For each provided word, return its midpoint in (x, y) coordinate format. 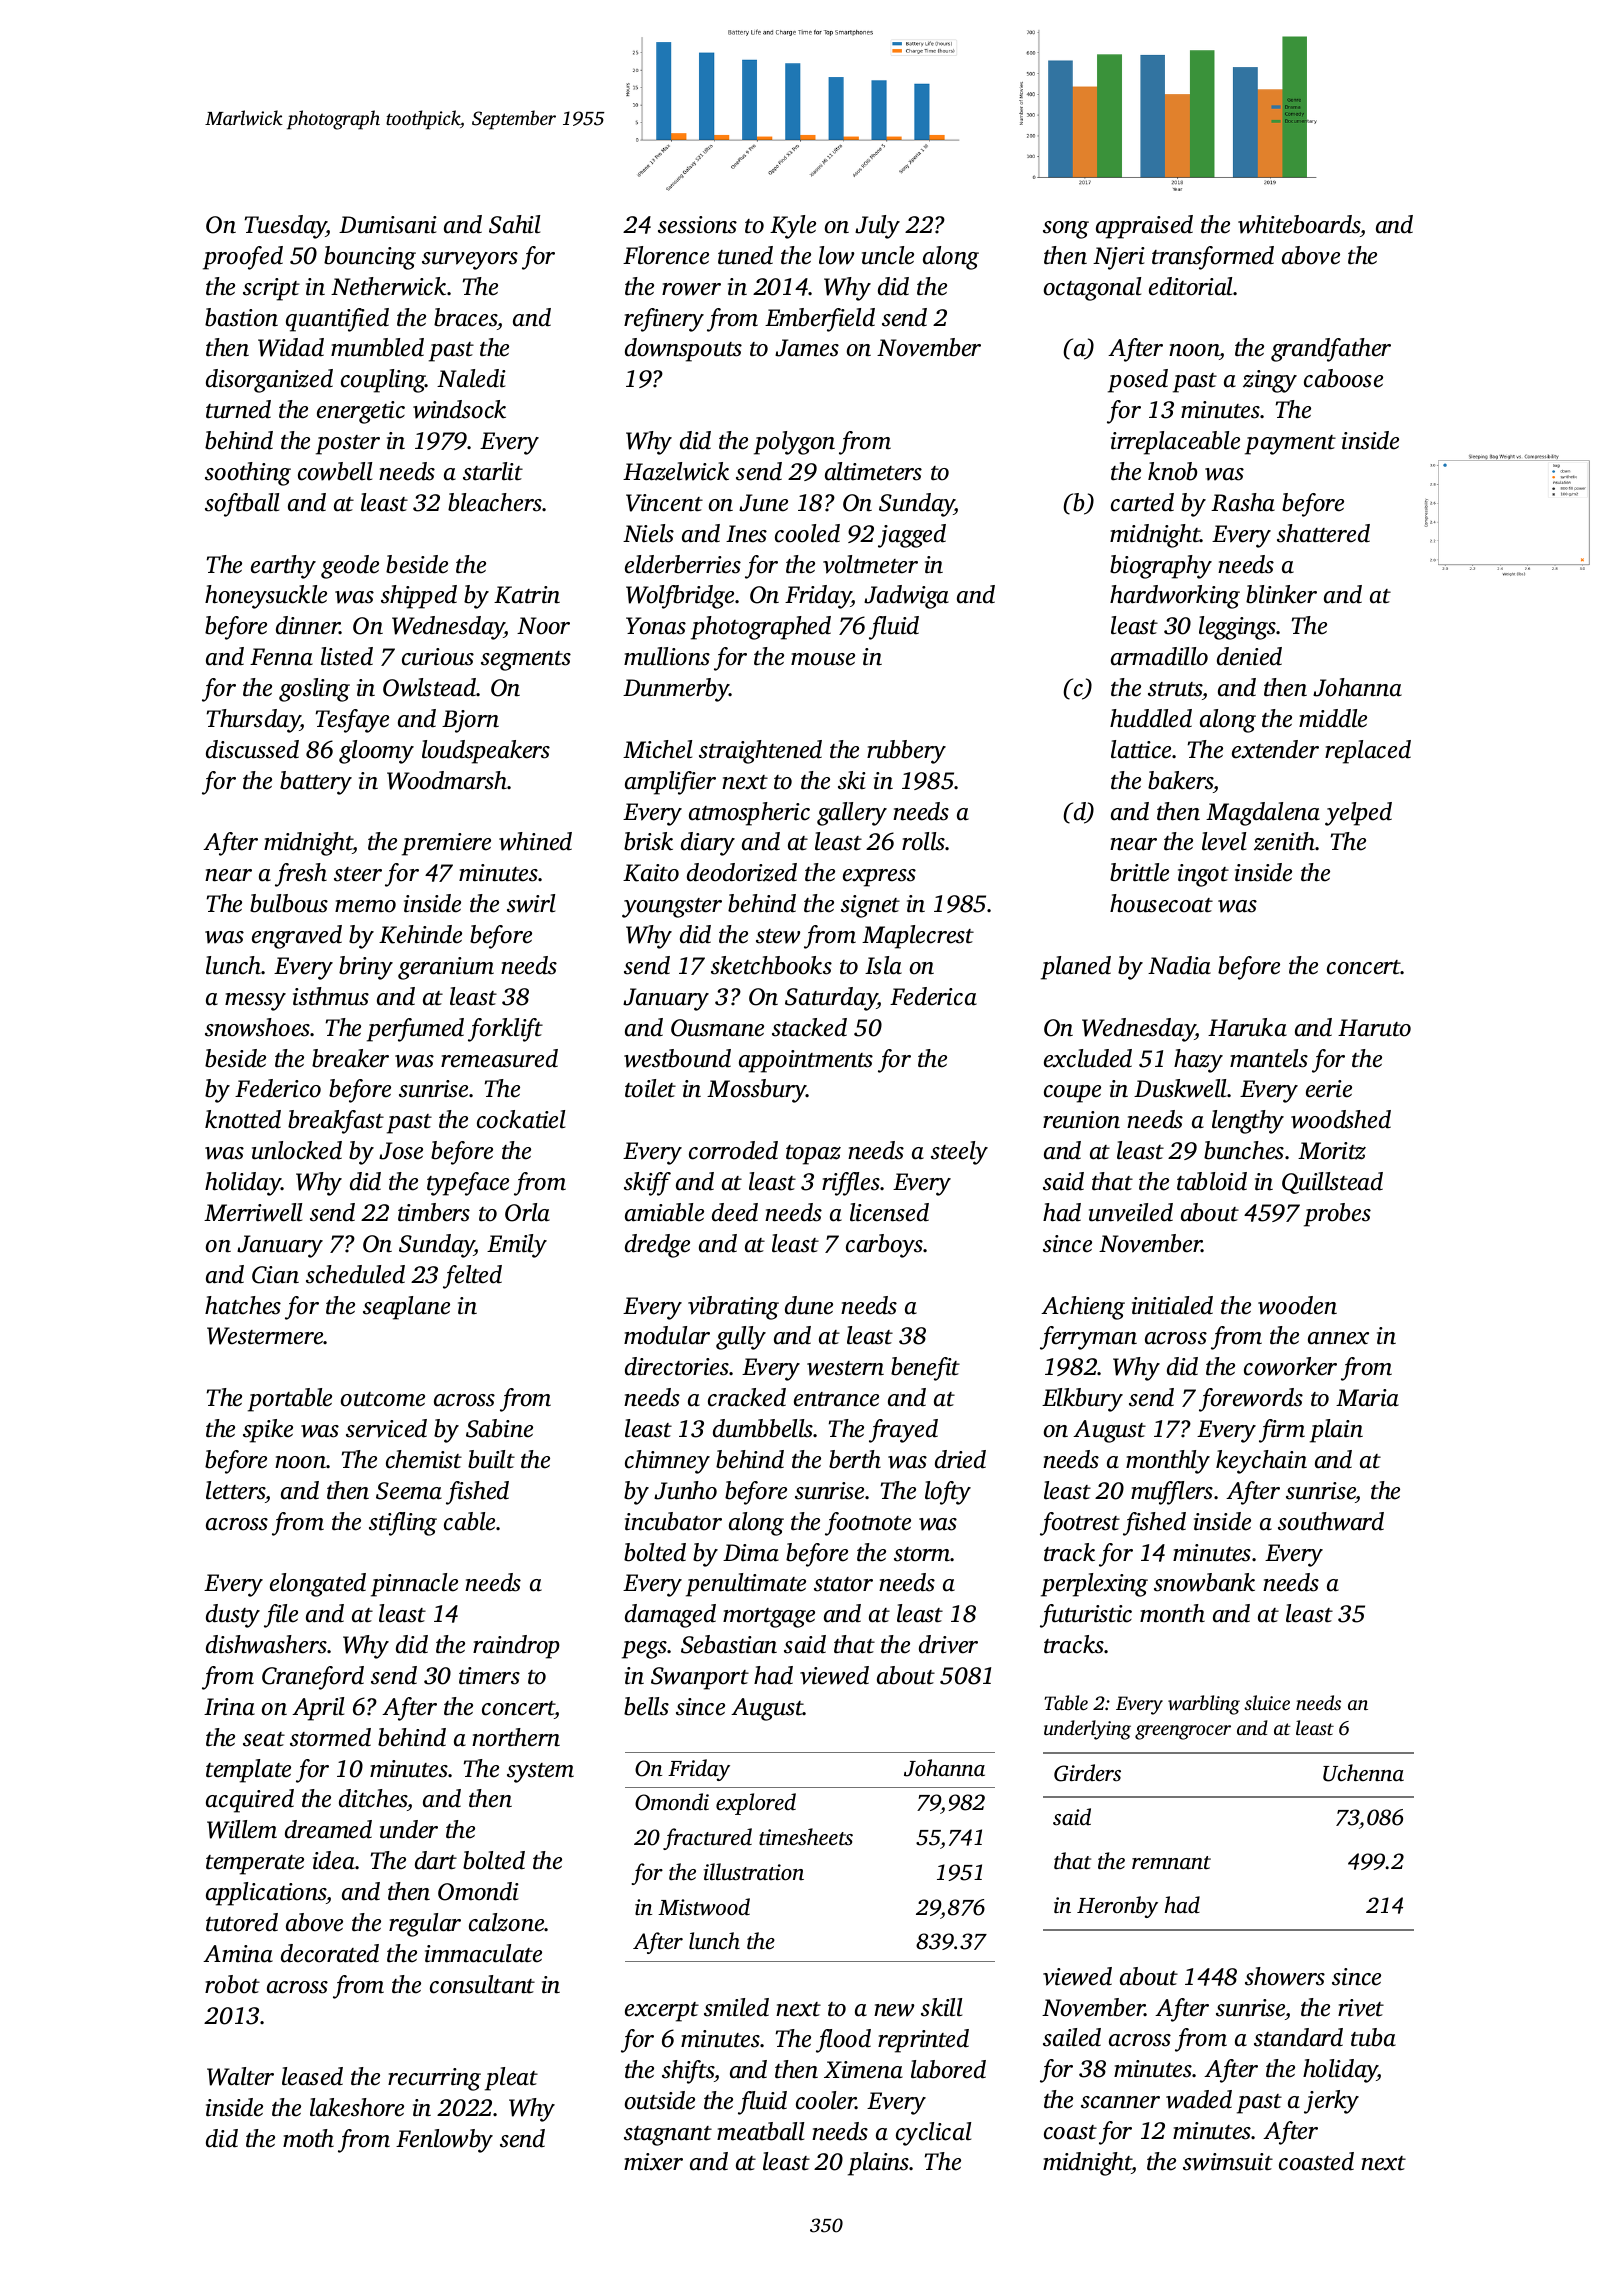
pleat (511, 2079)
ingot (1203, 875)
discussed (252, 749)
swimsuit (1228, 2162)
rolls (924, 841)
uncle (888, 255)
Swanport (700, 1678)
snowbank (1204, 1582)
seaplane (406, 1308)
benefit (925, 1369)
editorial (1191, 286)
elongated (318, 1585)
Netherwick (388, 286)
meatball (760, 2131)
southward (1331, 1521)
